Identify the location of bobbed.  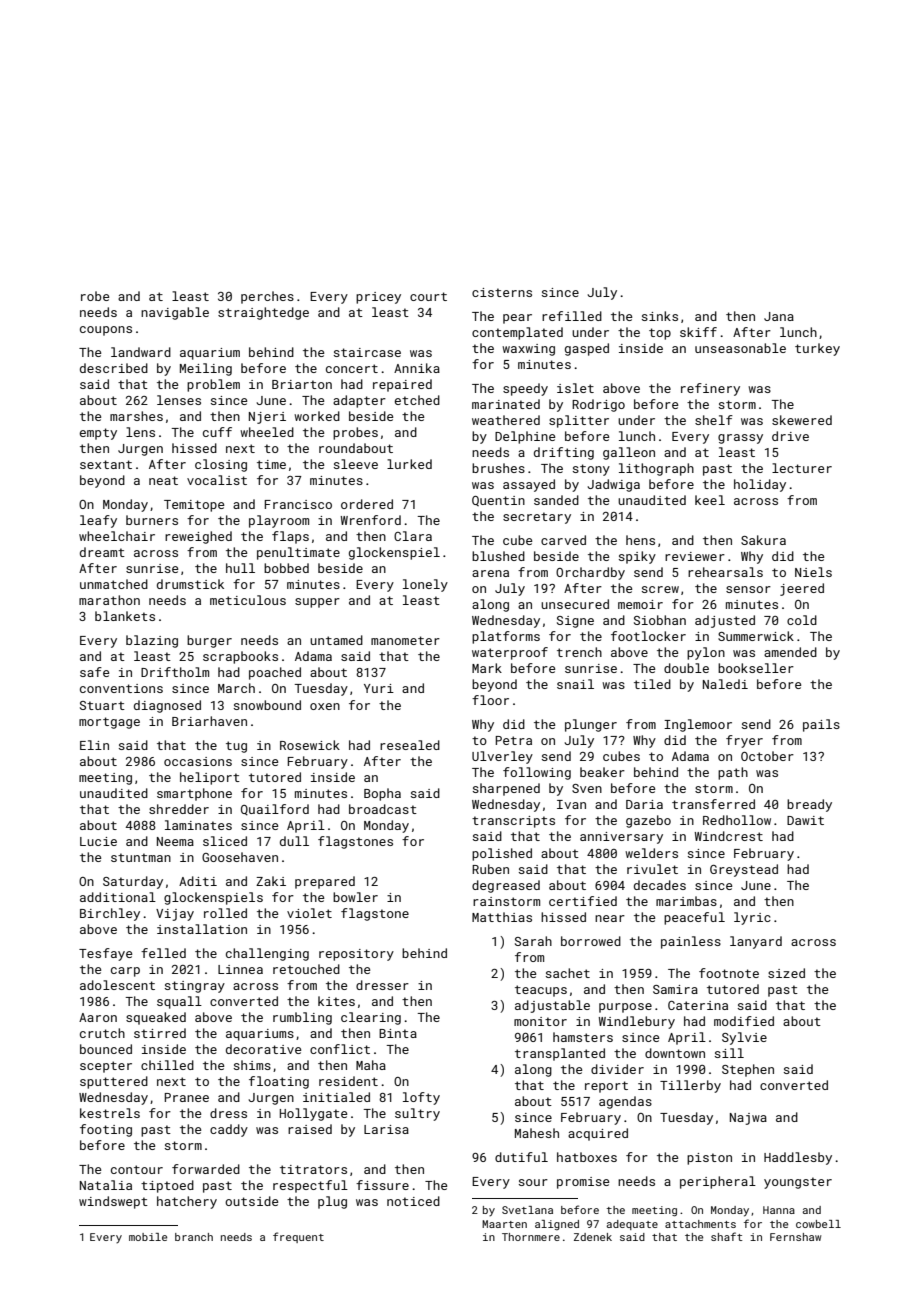
(286, 568).
